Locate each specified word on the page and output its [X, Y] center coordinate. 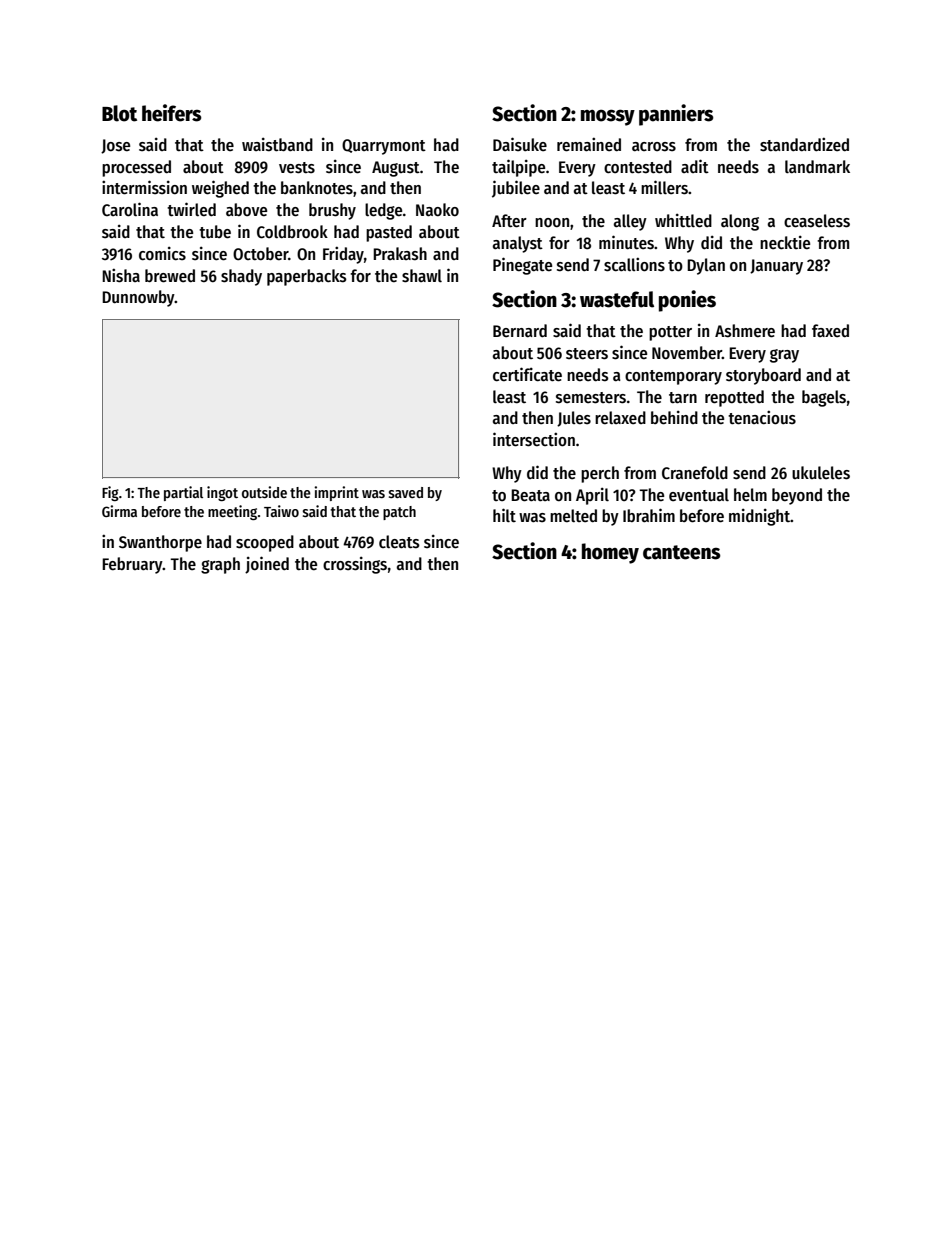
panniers [676, 115]
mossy [608, 117]
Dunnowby [138, 298]
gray [784, 356]
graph [220, 565]
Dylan [706, 266]
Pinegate [522, 266]
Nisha [121, 275]
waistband [277, 144]
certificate [527, 374]
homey [610, 553]
